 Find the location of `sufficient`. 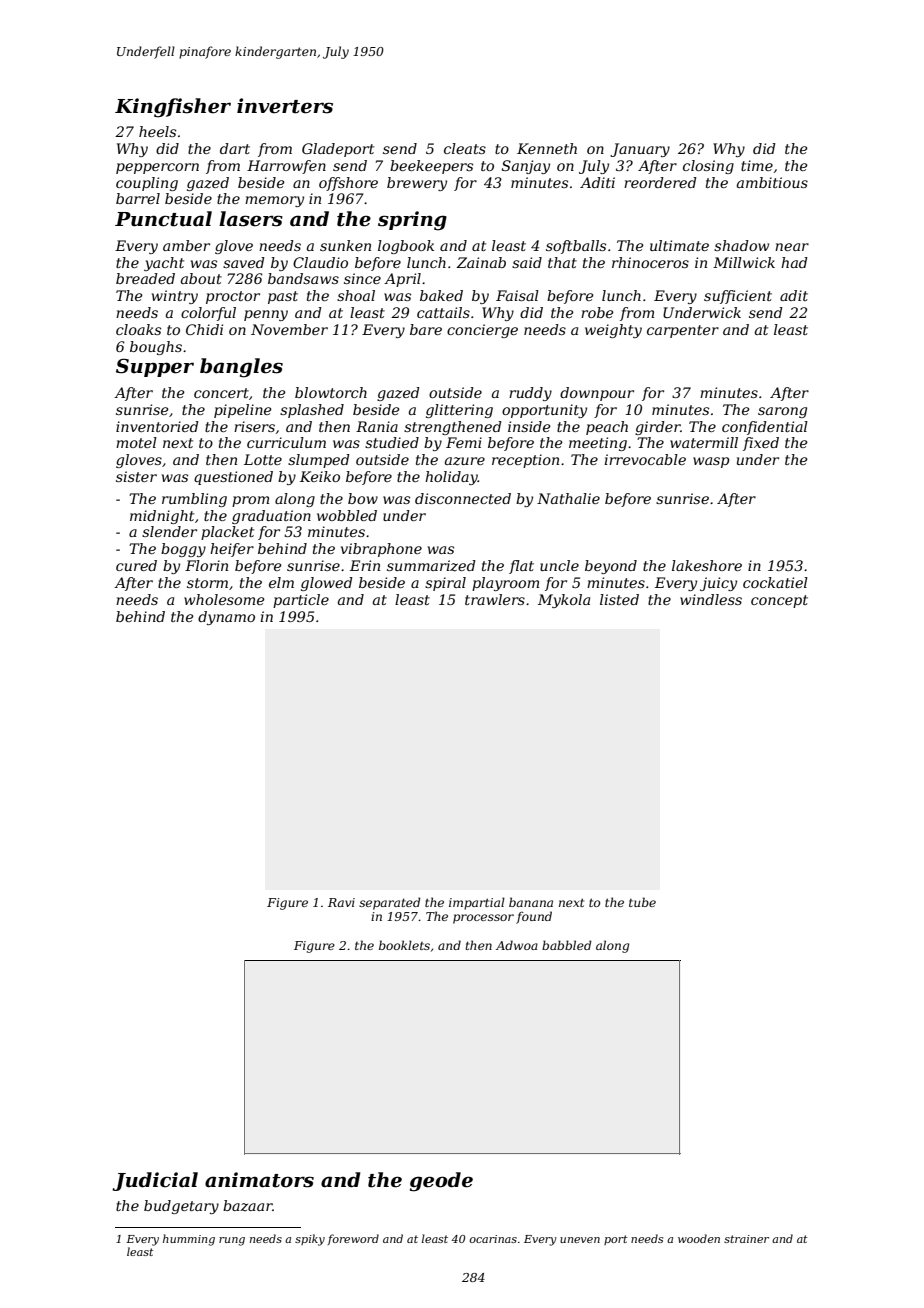

sufficient is located at coordinates (738, 297).
